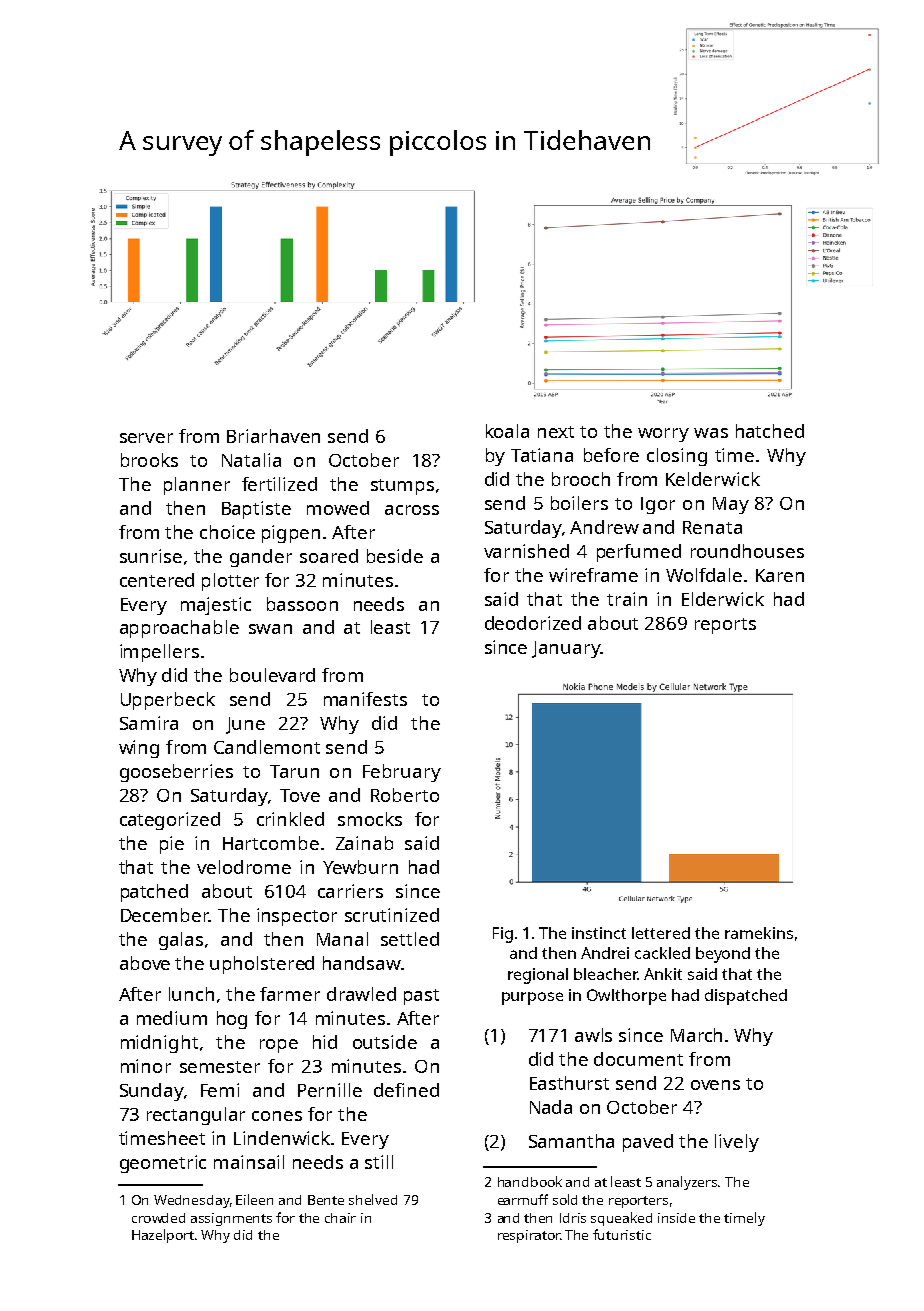 Image resolution: width=924 pixels, height=1311 pixels. Describe the element at coordinates (712, 527) in the screenshot. I see `Renata` at that location.
